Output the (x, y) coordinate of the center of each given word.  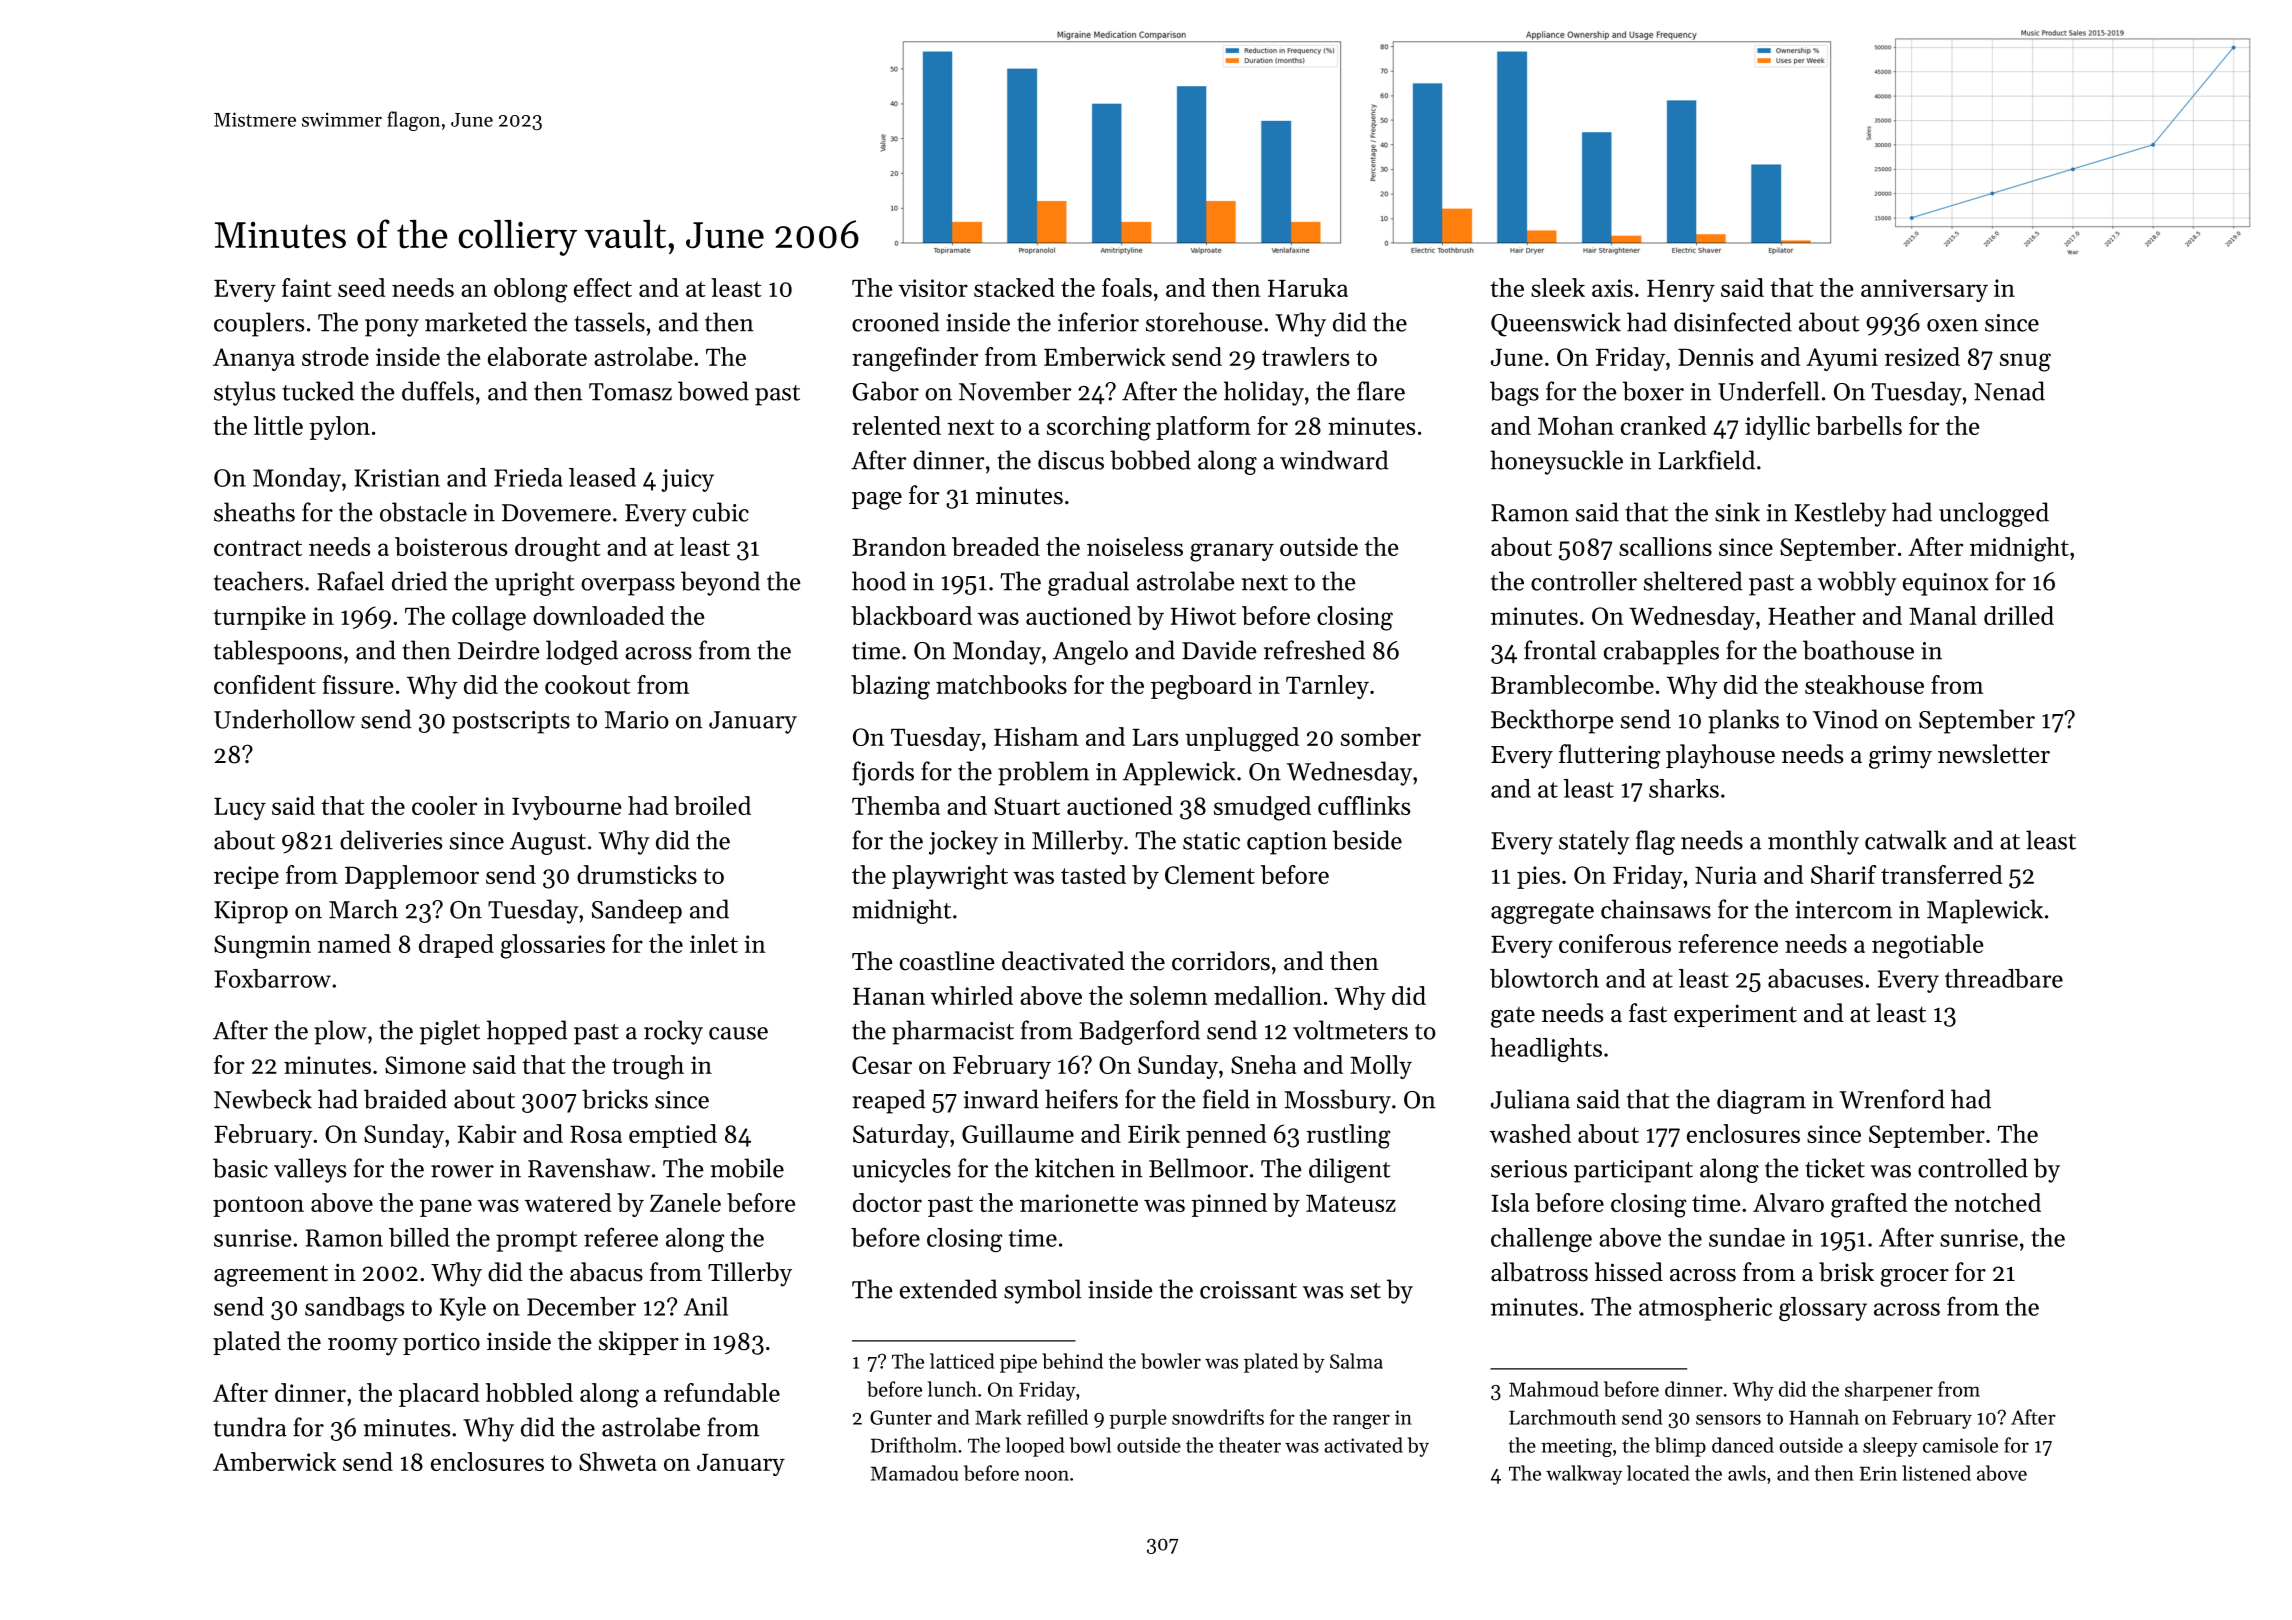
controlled (1973, 1168)
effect (603, 287)
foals (1127, 287)
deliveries (391, 840)
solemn (1169, 995)
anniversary (1924, 290)
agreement (271, 1276)
